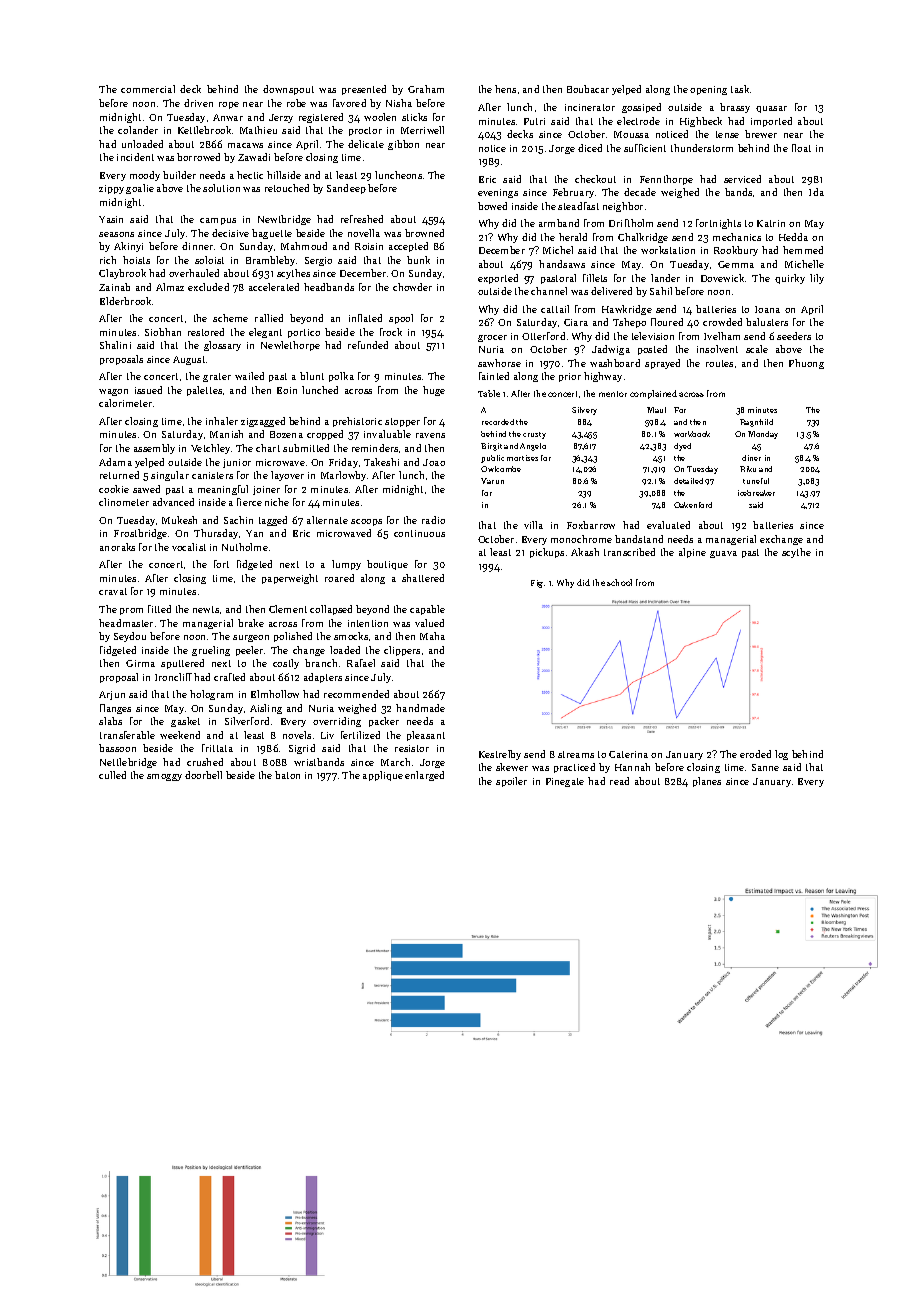 The width and height of the screenshot is (924, 1308). I want to click on Kestrelby, so click(500, 755).
